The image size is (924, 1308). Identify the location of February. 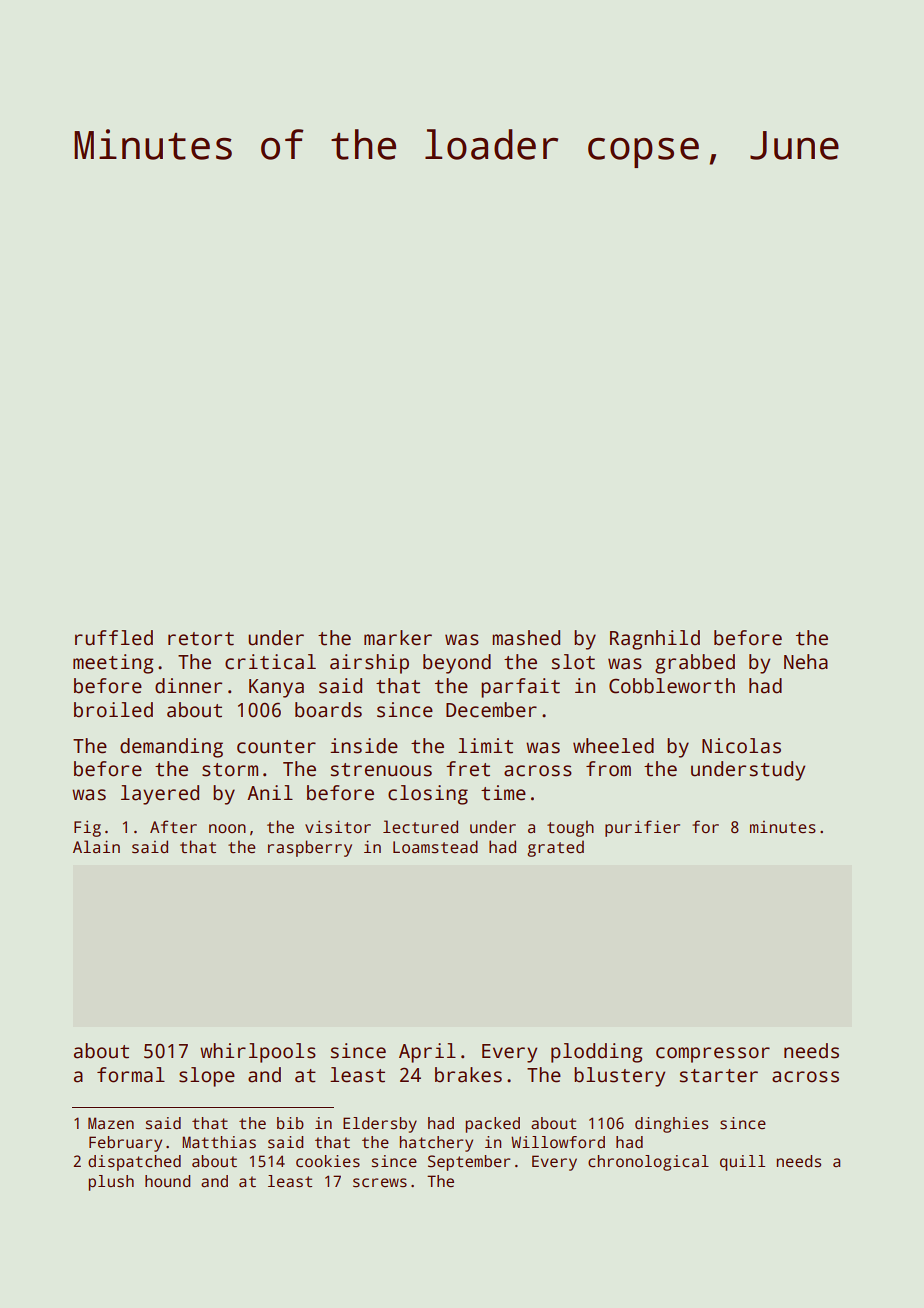
(125, 1144).
